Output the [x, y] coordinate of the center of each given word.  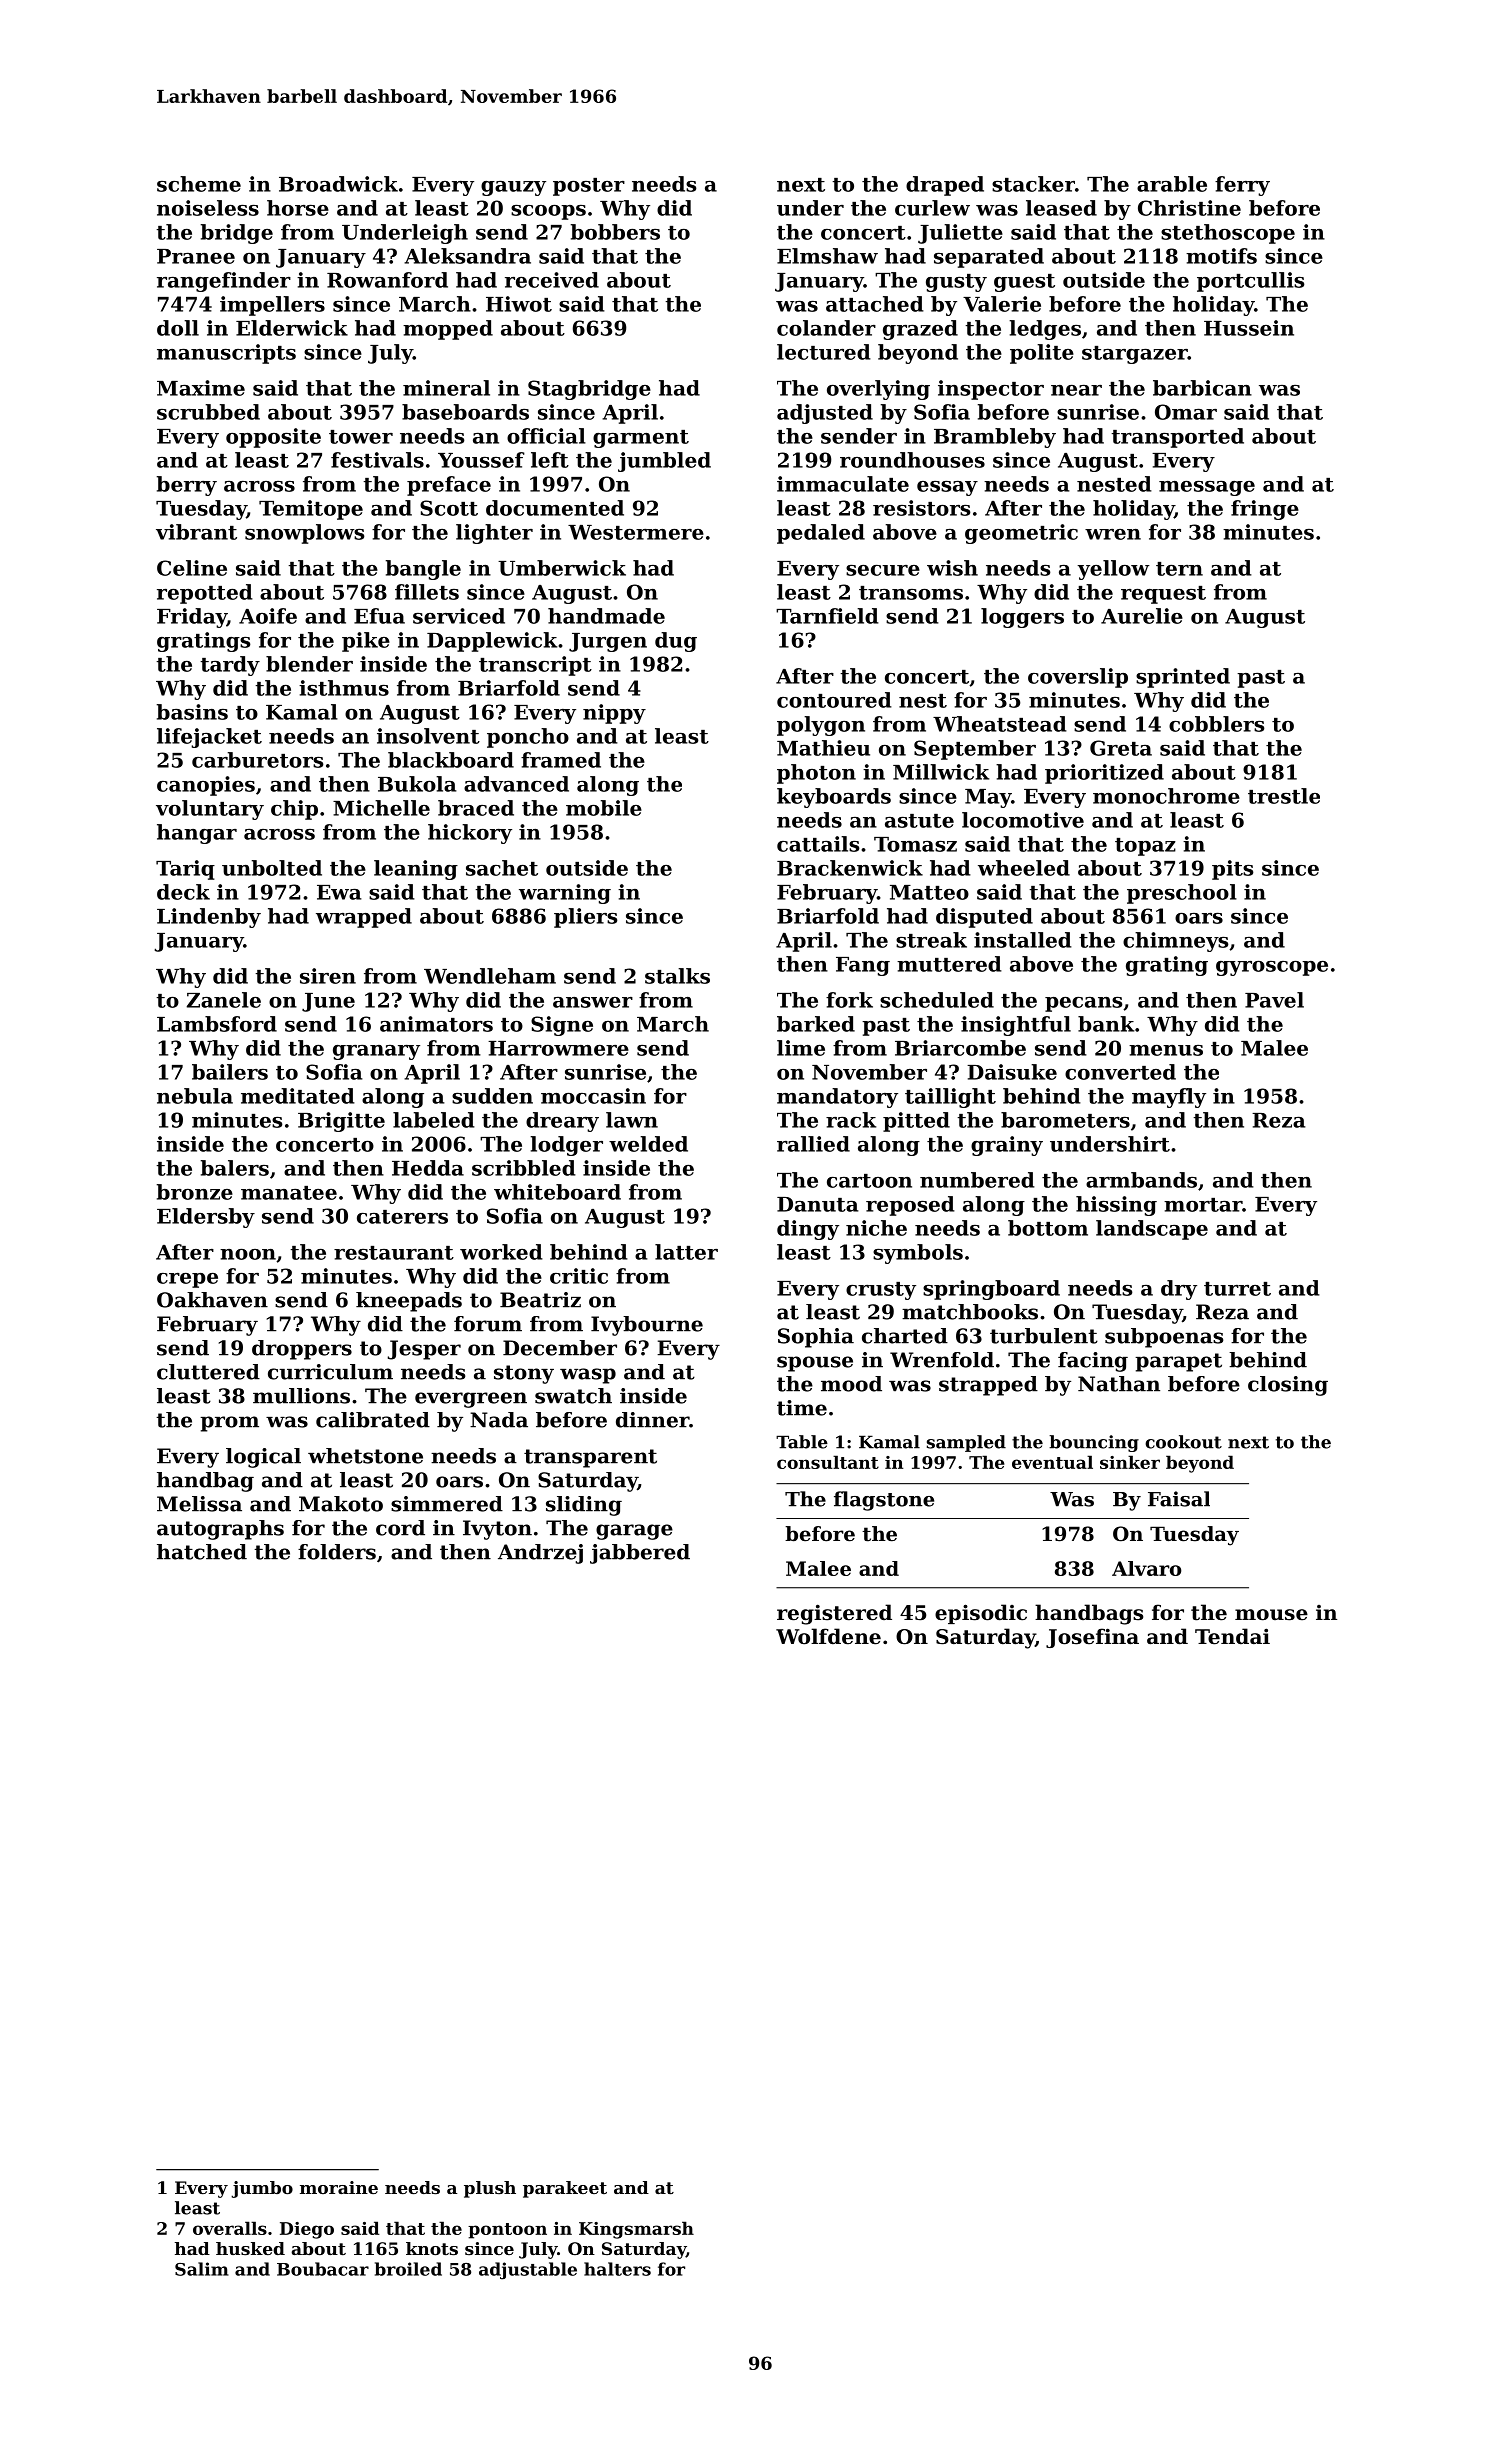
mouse [1271, 1615]
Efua [379, 616]
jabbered [640, 1554]
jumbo [262, 2189]
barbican [1202, 388]
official [546, 436]
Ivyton [497, 1530]
